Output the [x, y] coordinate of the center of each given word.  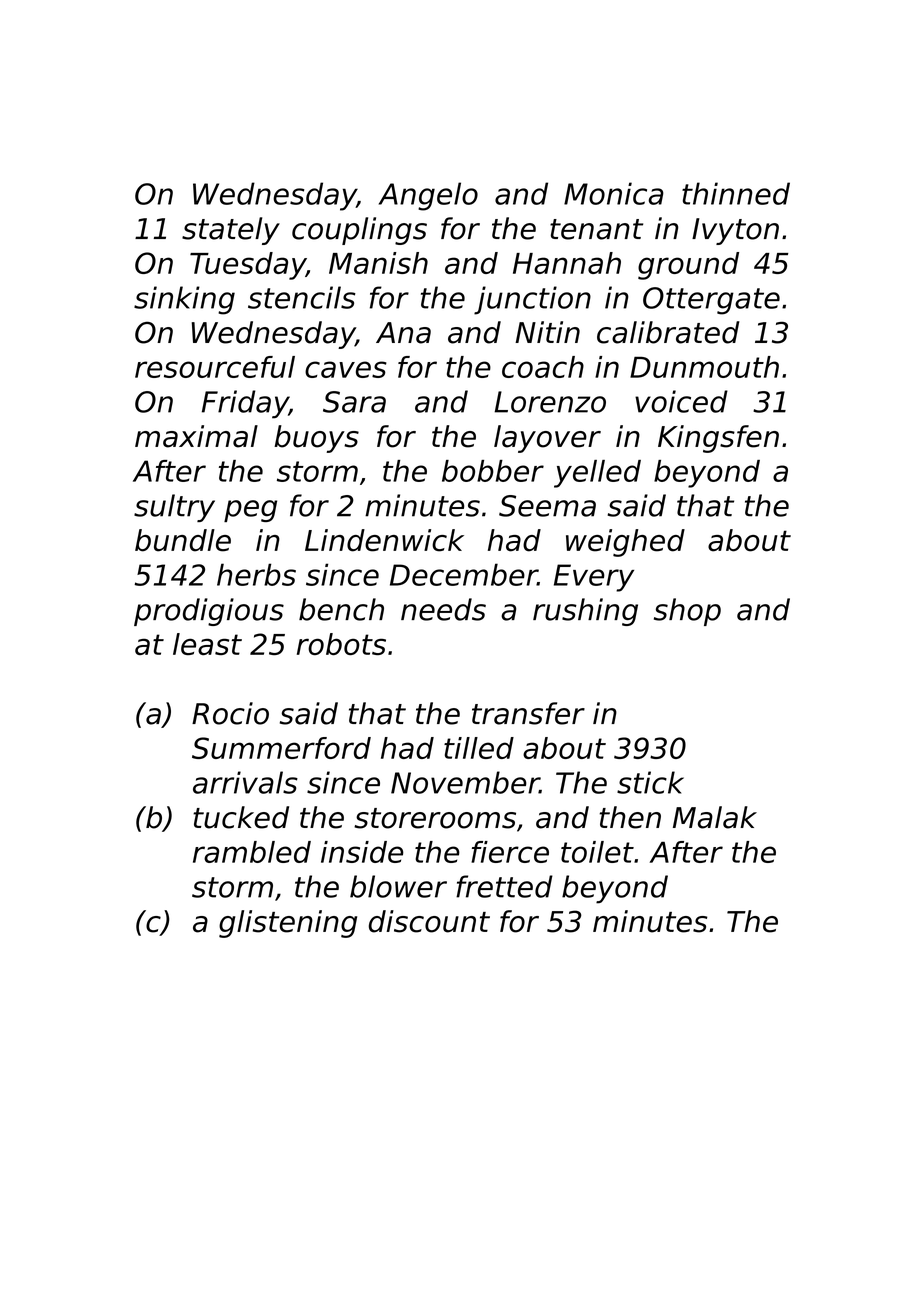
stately [231, 231]
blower [398, 886]
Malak [715, 817]
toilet [597, 852]
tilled [479, 748]
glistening [288, 924]
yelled [597, 474]
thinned [736, 193]
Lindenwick [384, 540]
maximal [196, 436]
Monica [614, 193]
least [207, 644]
